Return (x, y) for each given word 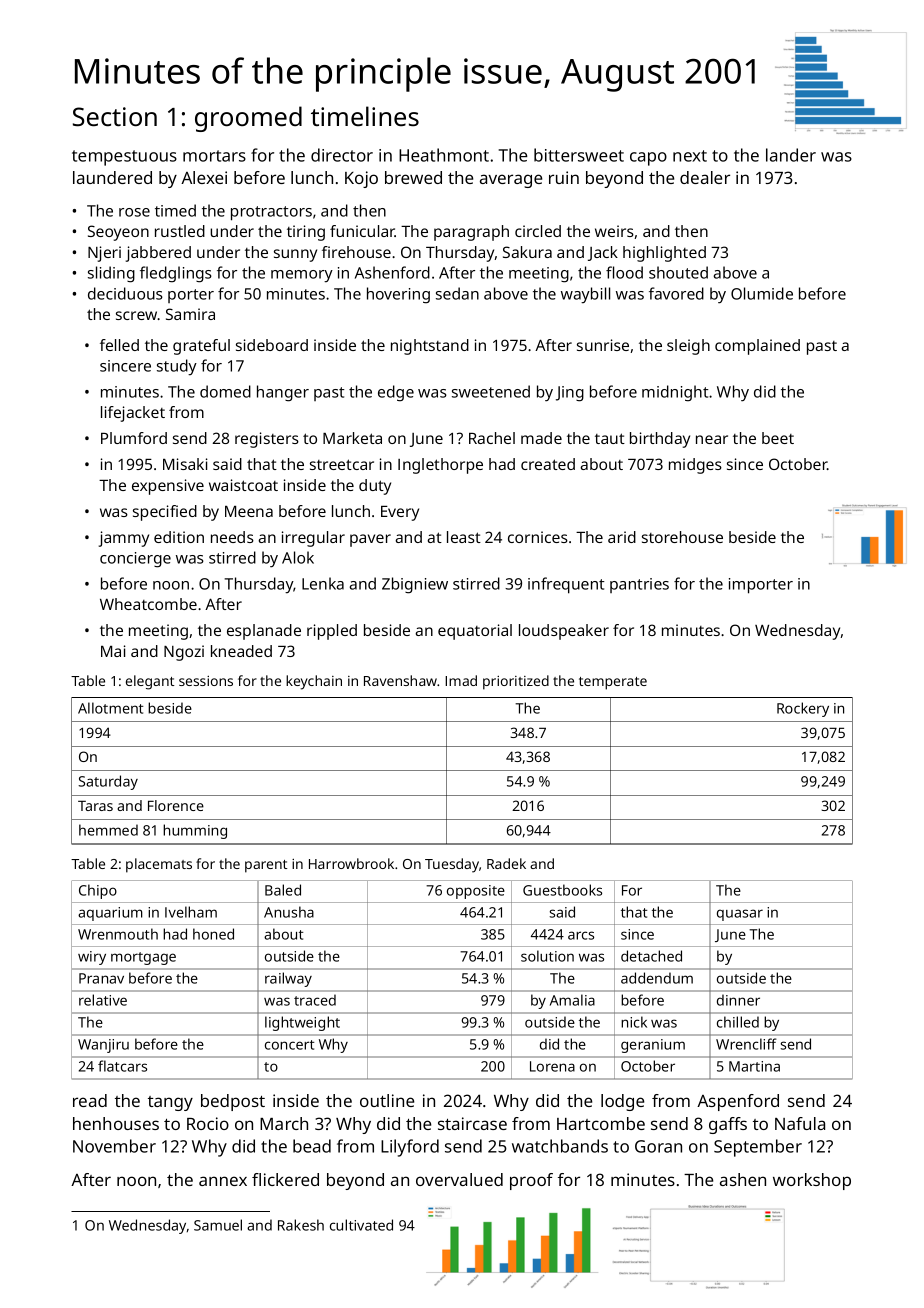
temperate (613, 683)
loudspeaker (564, 632)
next (690, 156)
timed (175, 210)
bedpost (233, 1102)
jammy (124, 539)
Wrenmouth (118, 934)
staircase (472, 1123)
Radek (506, 863)
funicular (362, 231)
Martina (754, 1066)
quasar (740, 915)
